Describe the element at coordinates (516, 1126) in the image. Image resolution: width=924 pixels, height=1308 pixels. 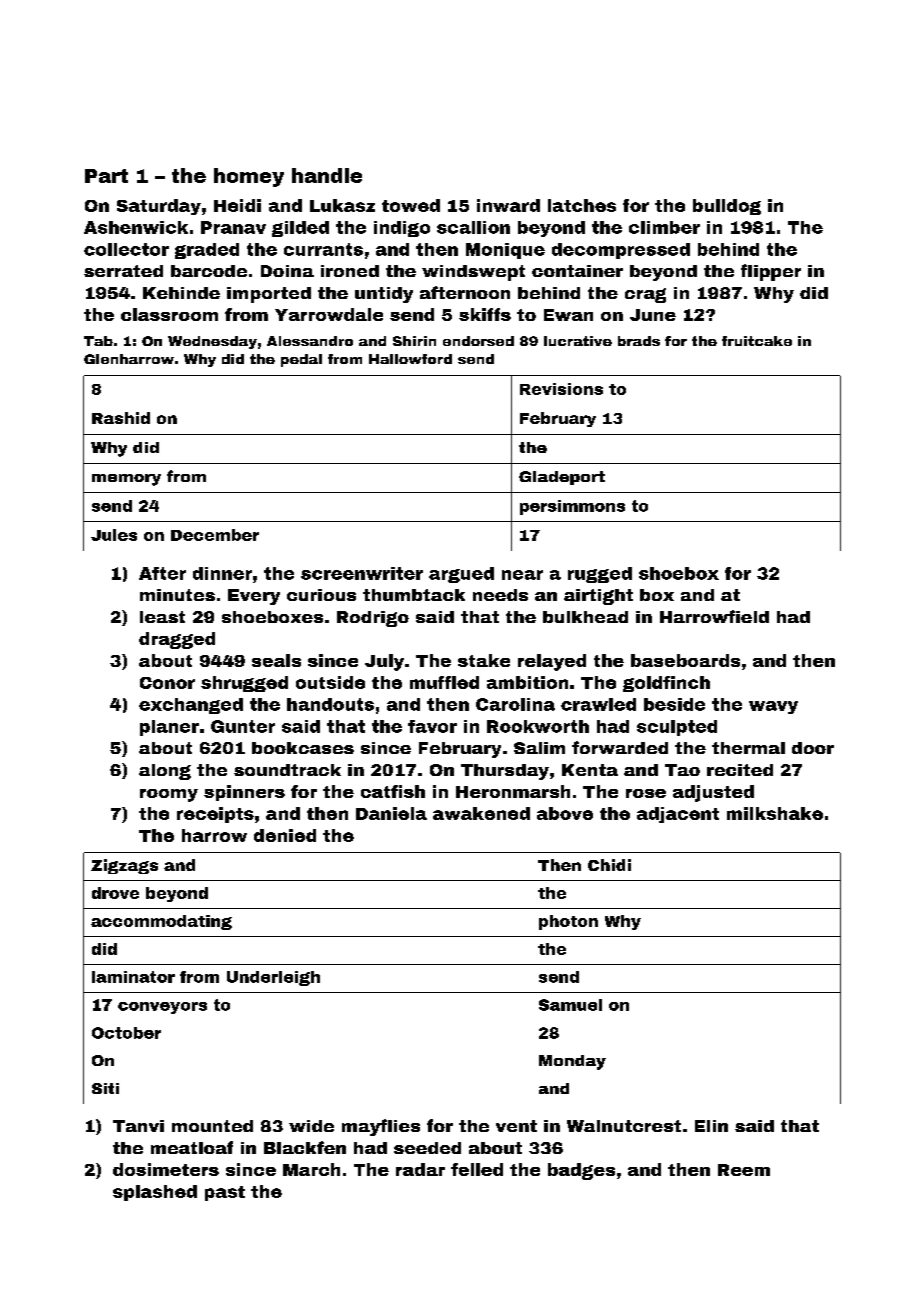
I see `vent` at that location.
